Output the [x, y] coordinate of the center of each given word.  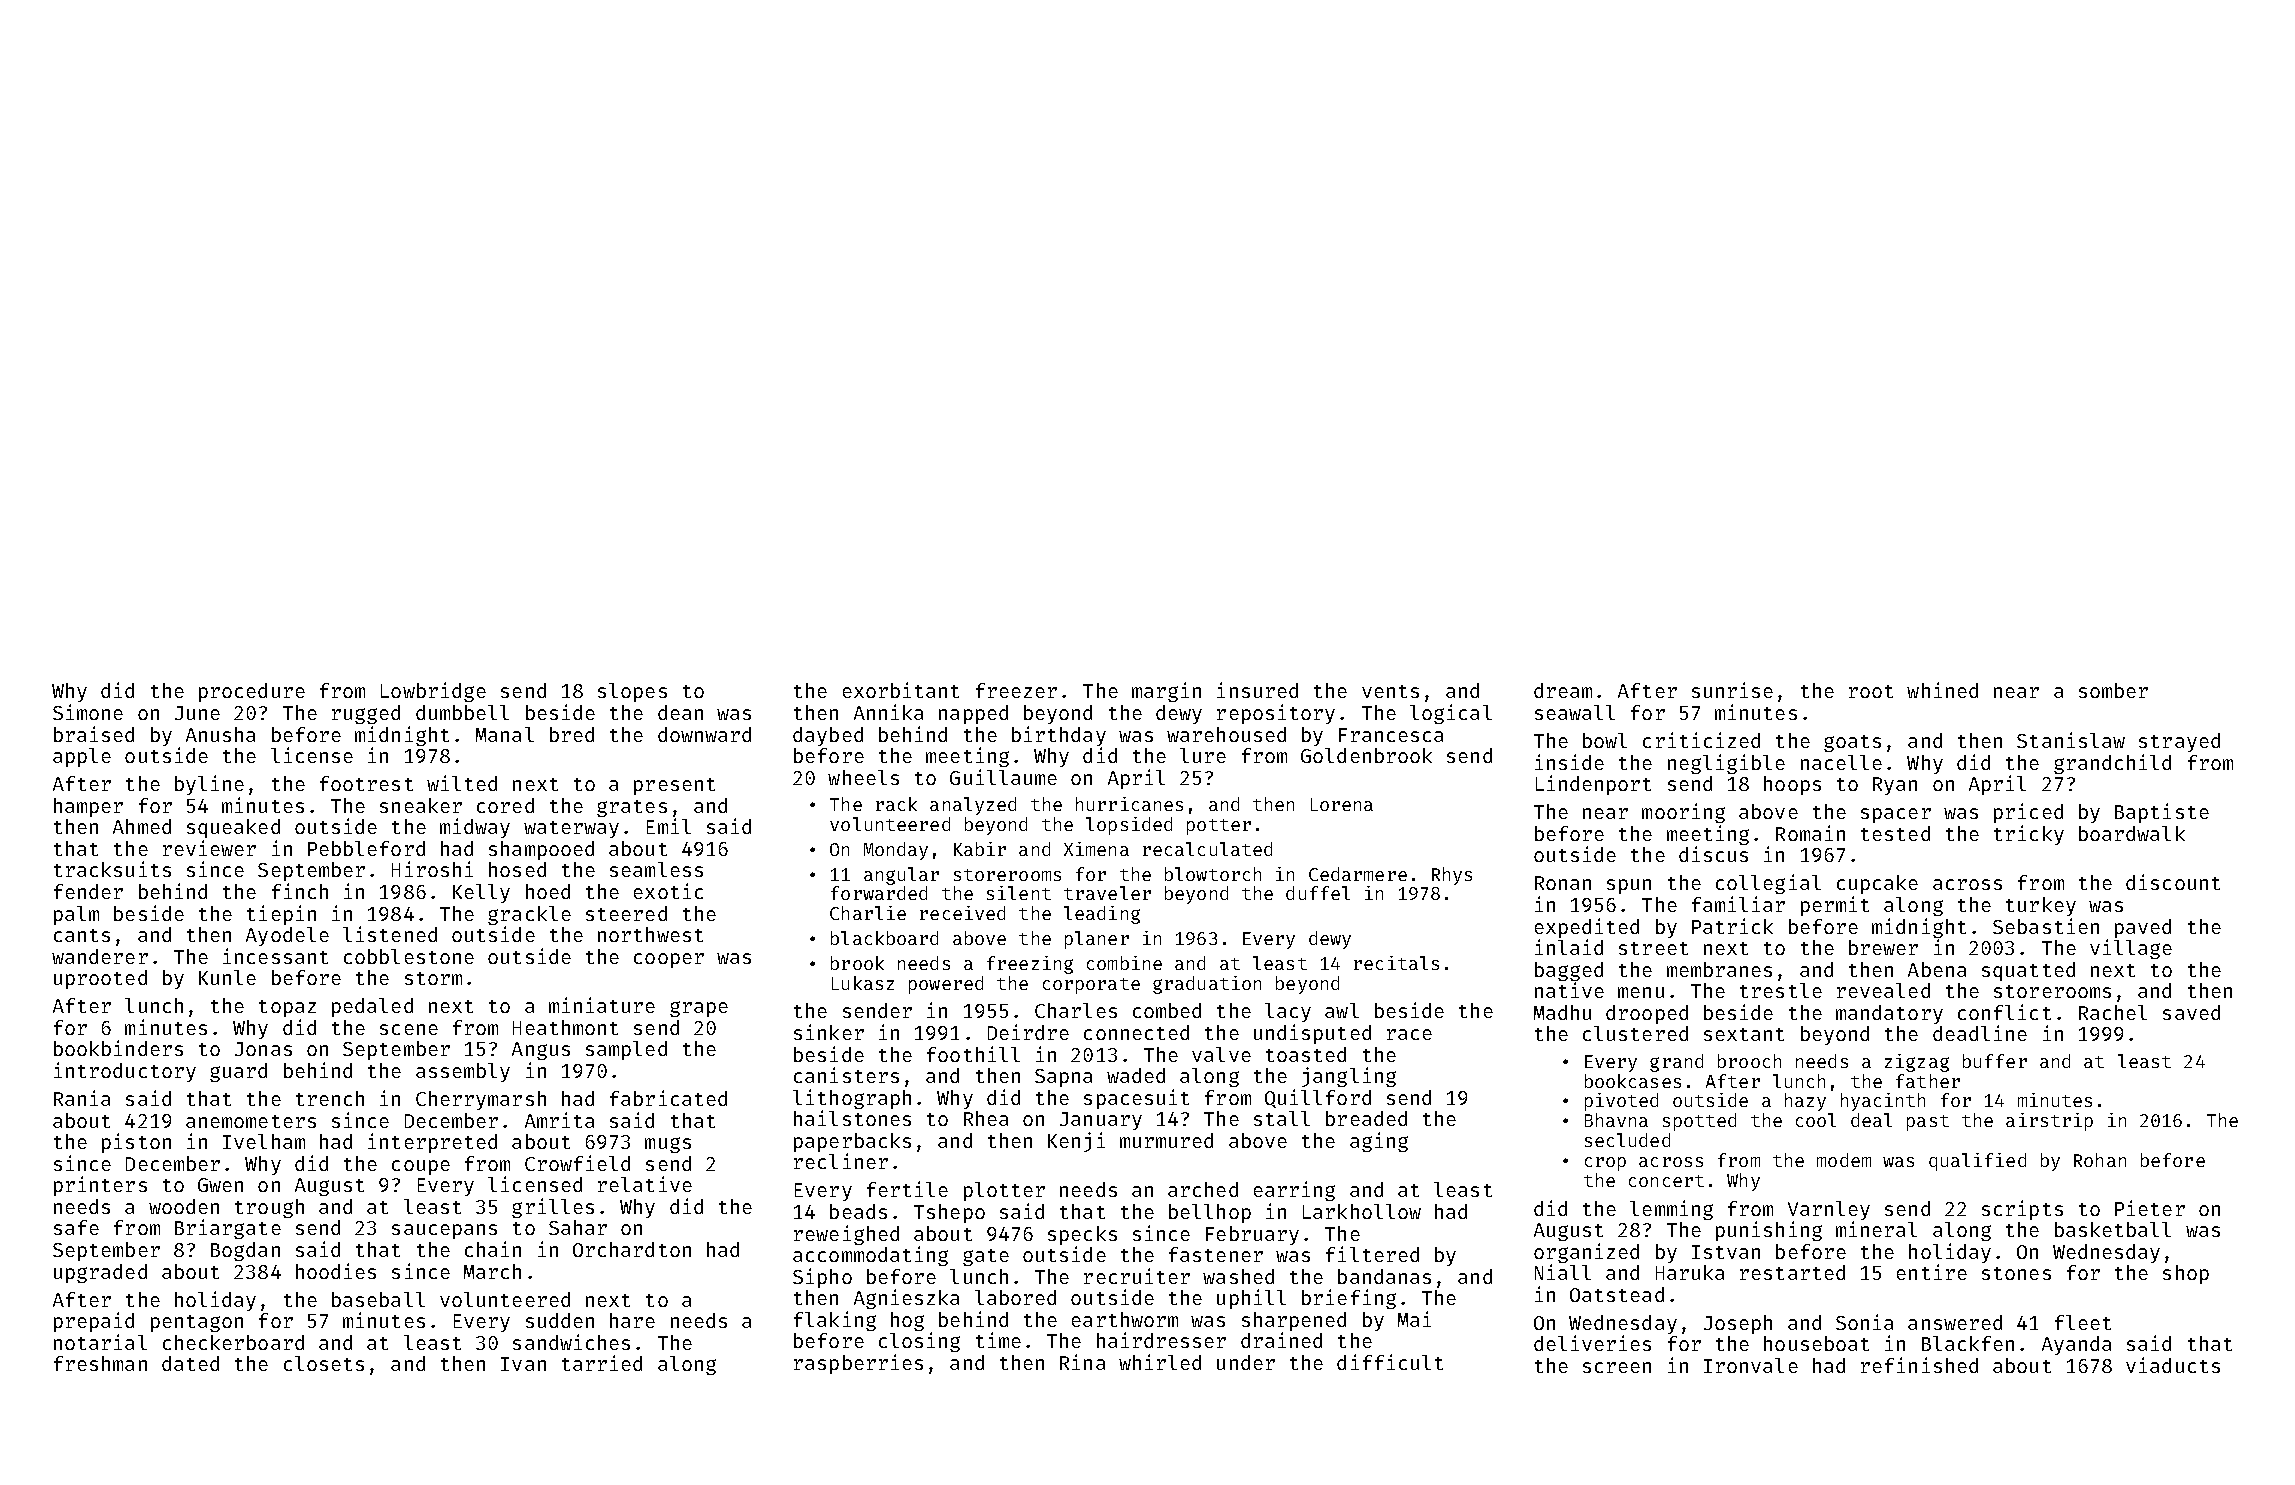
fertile [907, 1189]
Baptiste [2162, 813]
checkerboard [233, 1342]
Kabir [980, 849]
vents [1390, 691]
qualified [1977, 1162]
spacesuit [1136, 1099]
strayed [2179, 742]
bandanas [1384, 1276]
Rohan [2100, 1160]
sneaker [421, 805]
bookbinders [118, 1048]
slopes [632, 692]
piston [136, 1143]
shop [2186, 1274]
